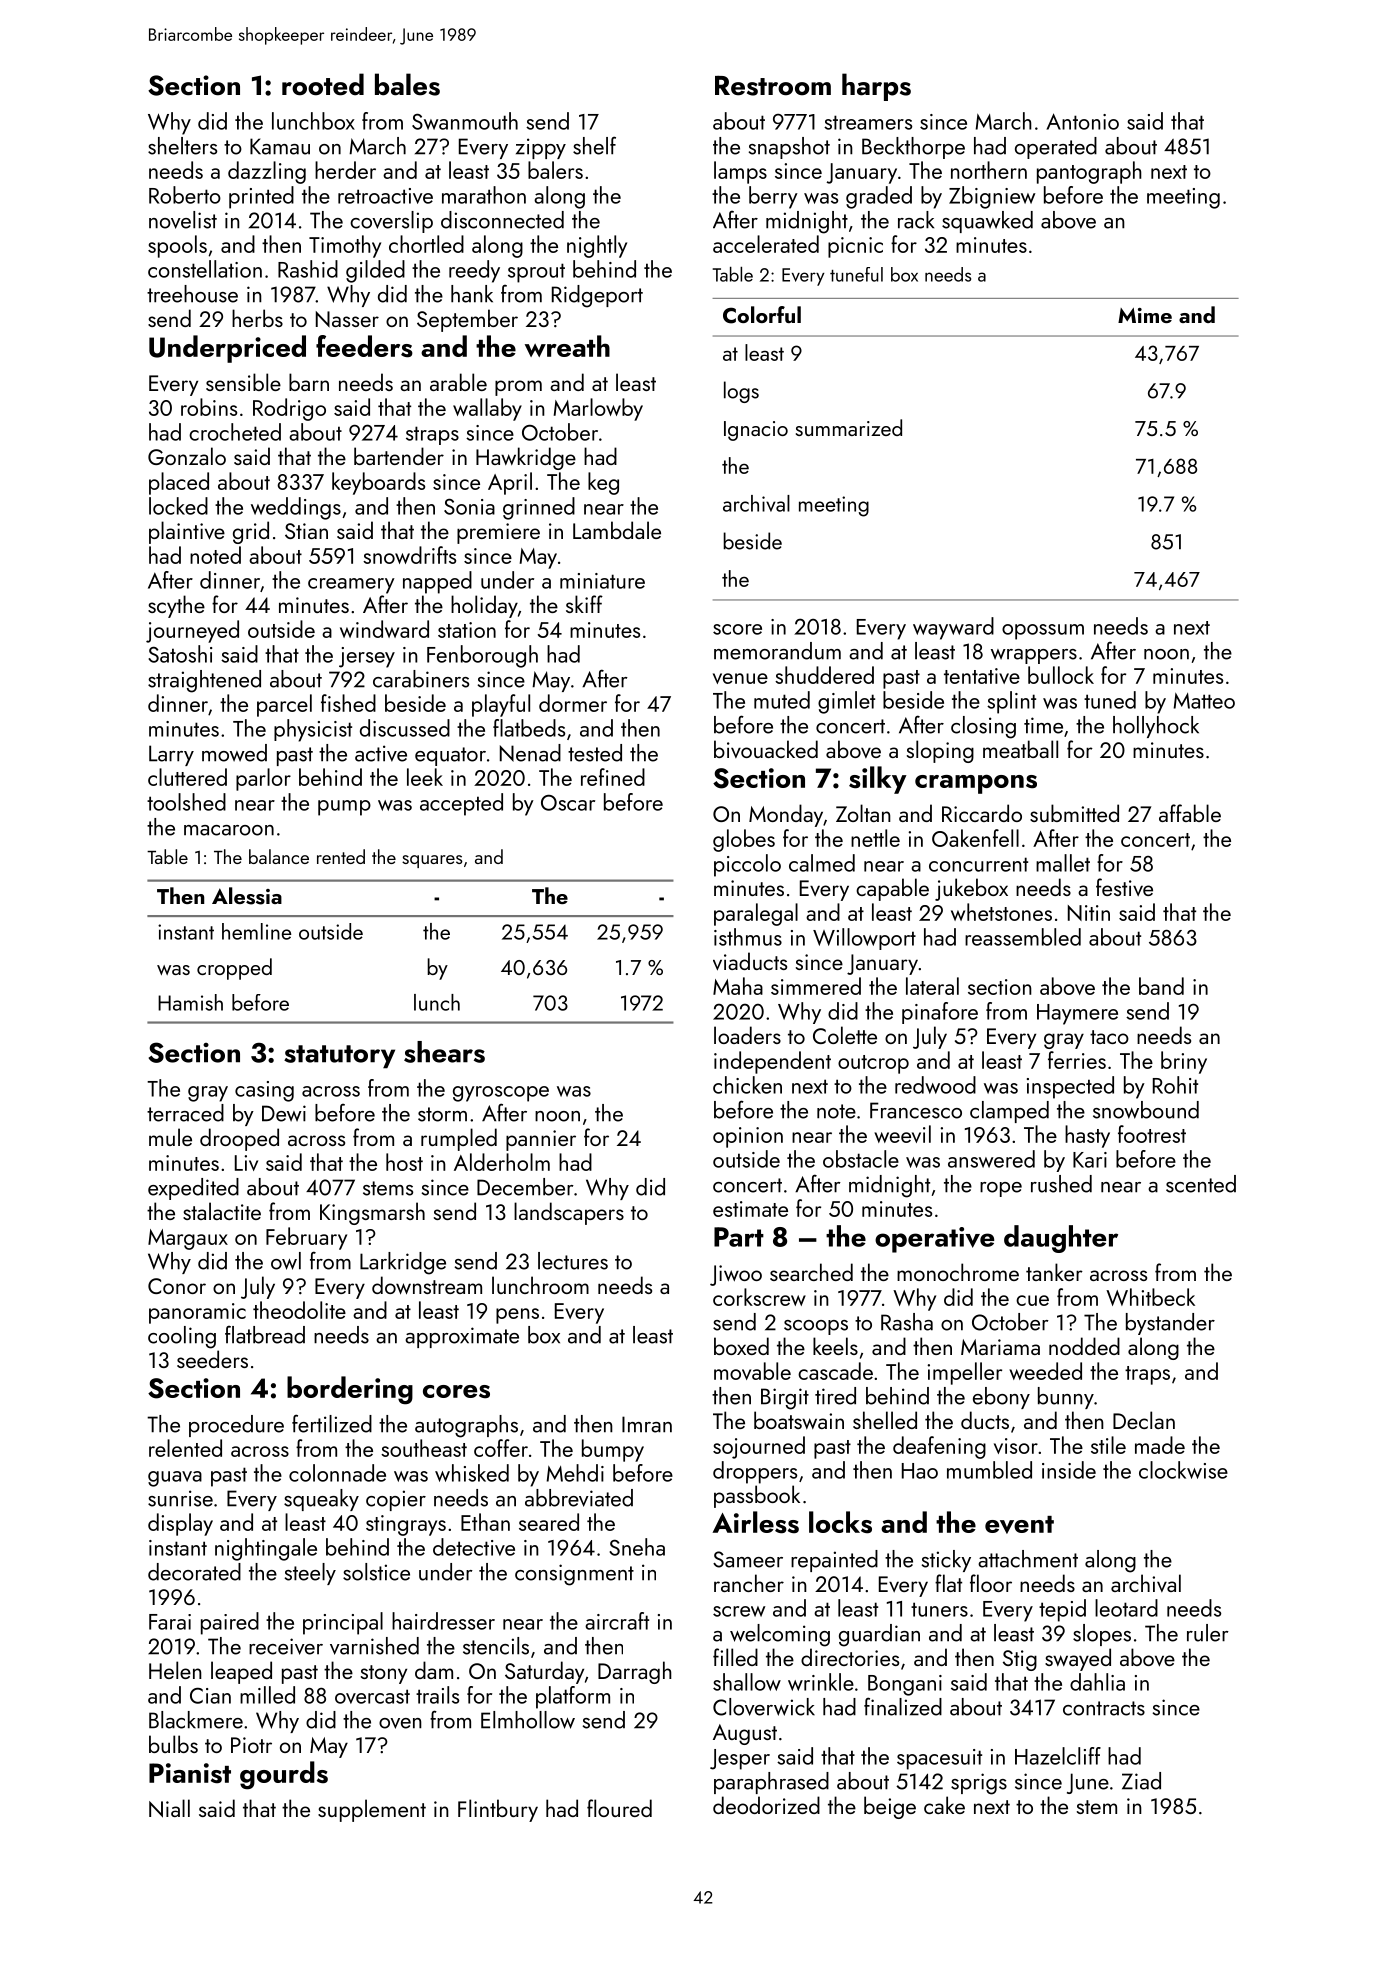 The width and height of the screenshot is (1386, 1969). I want to click on trails, so click(437, 1695).
